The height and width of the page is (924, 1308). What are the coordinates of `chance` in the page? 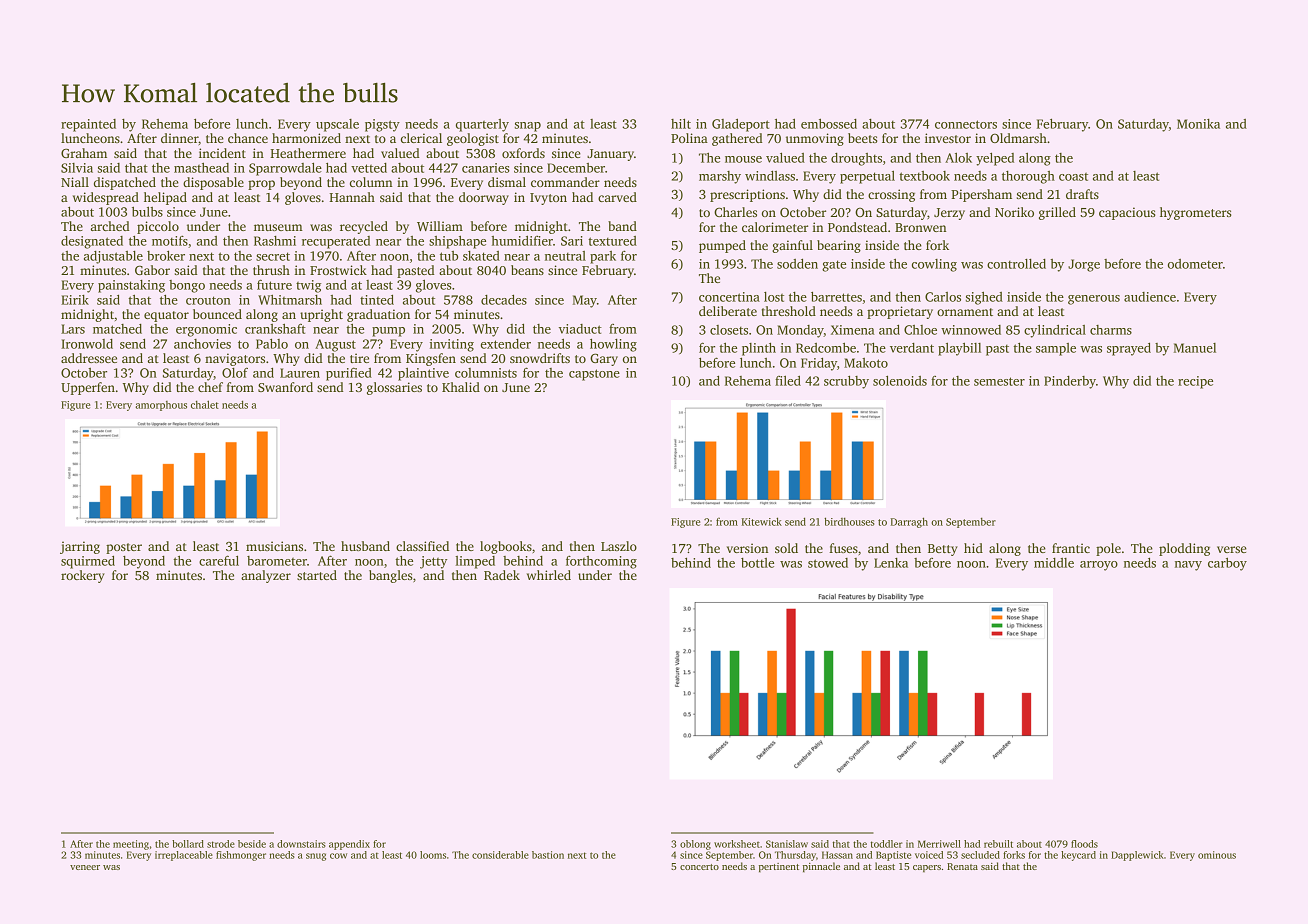 It's located at (248, 138).
